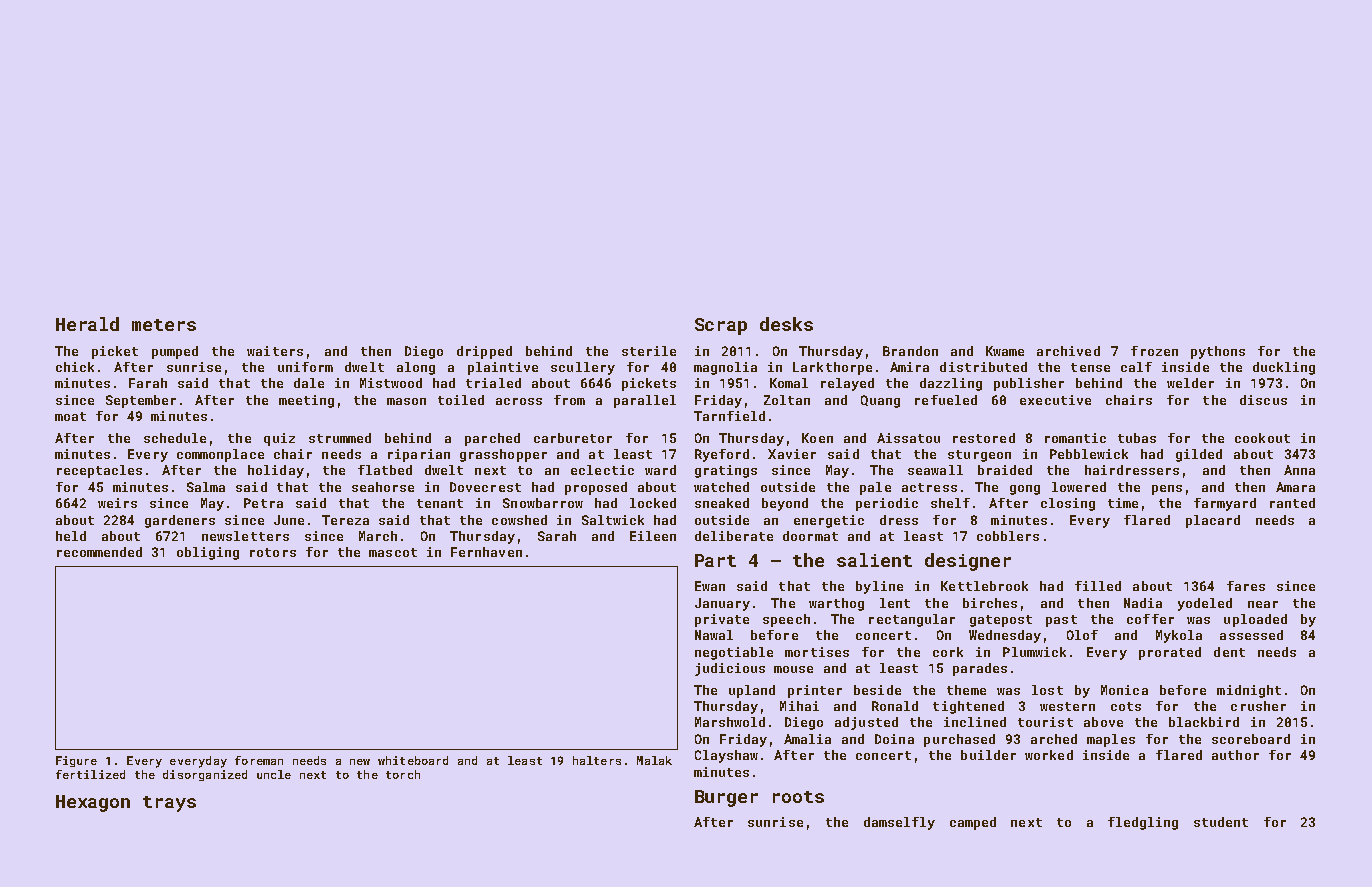 The image size is (1372, 887). What do you see at coordinates (93, 803) in the screenshot?
I see `Hexagon` at bounding box center [93, 803].
